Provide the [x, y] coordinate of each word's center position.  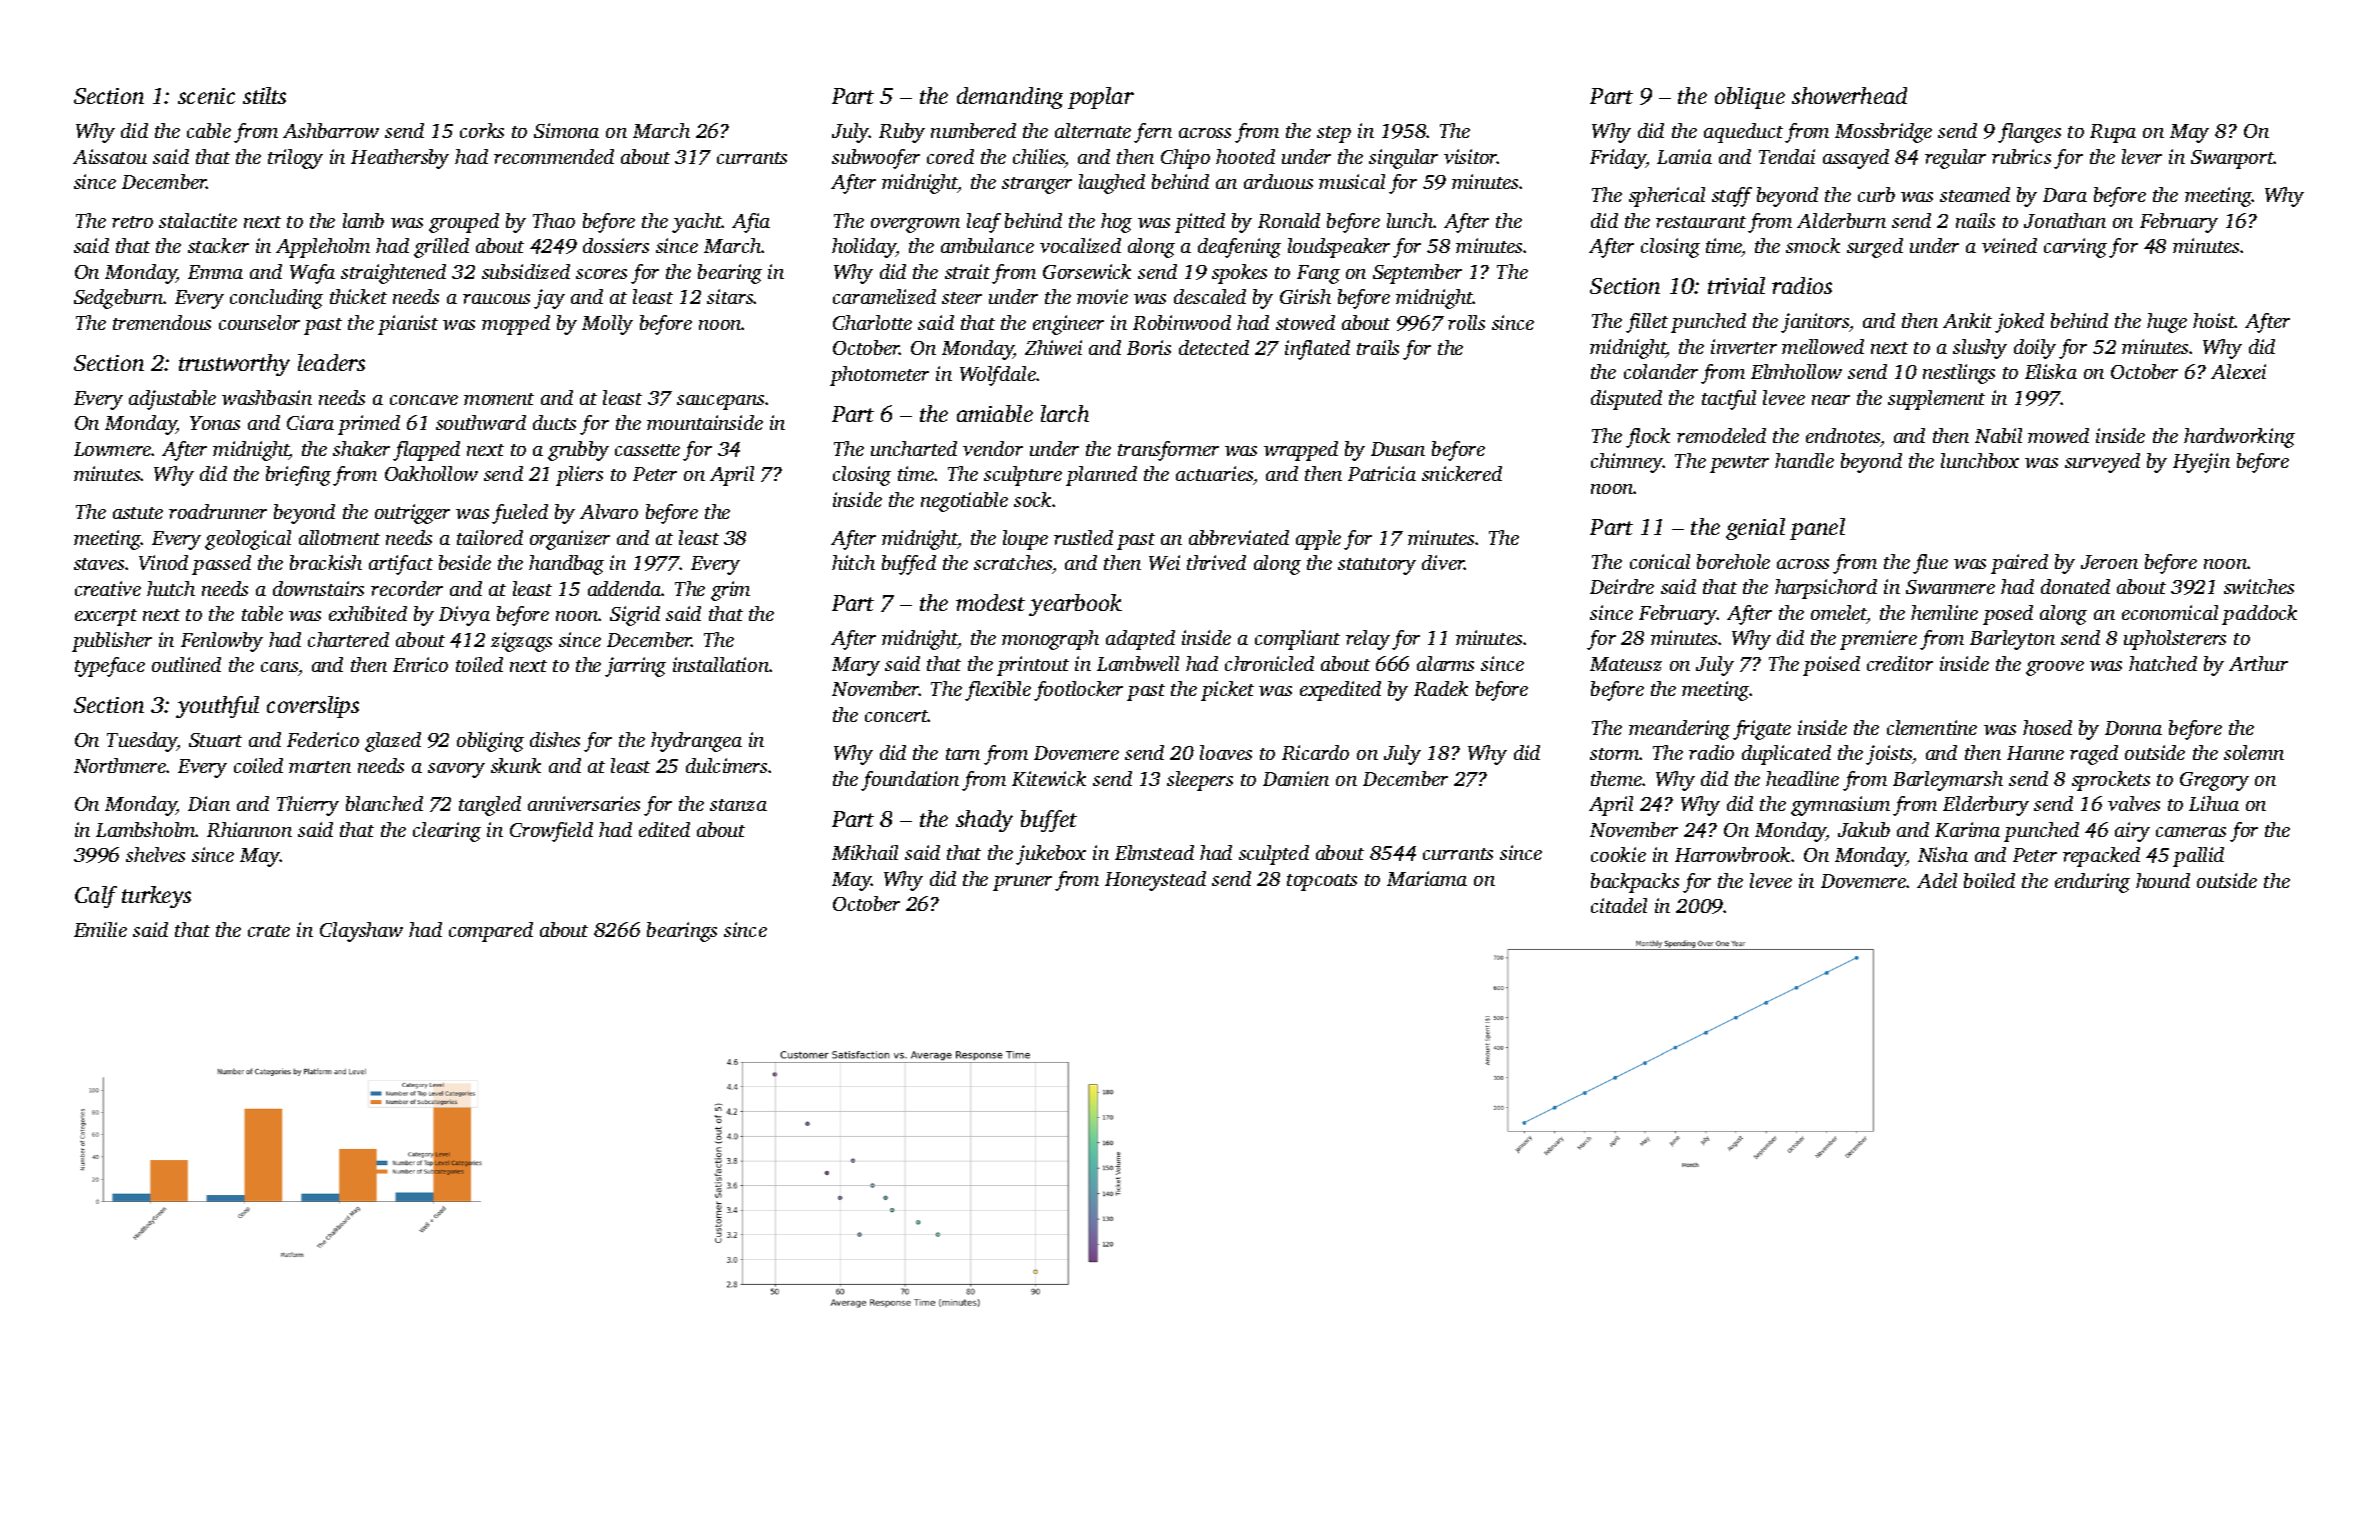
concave [424, 400]
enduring [2092, 883]
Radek [1441, 688]
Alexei [2238, 371]
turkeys [156, 897]
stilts [264, 95]
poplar [1101, 98]
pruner [1022, 883]
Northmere [120, 765]
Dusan [1398, 449]
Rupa [2113, 133]
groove [2055, 668]
